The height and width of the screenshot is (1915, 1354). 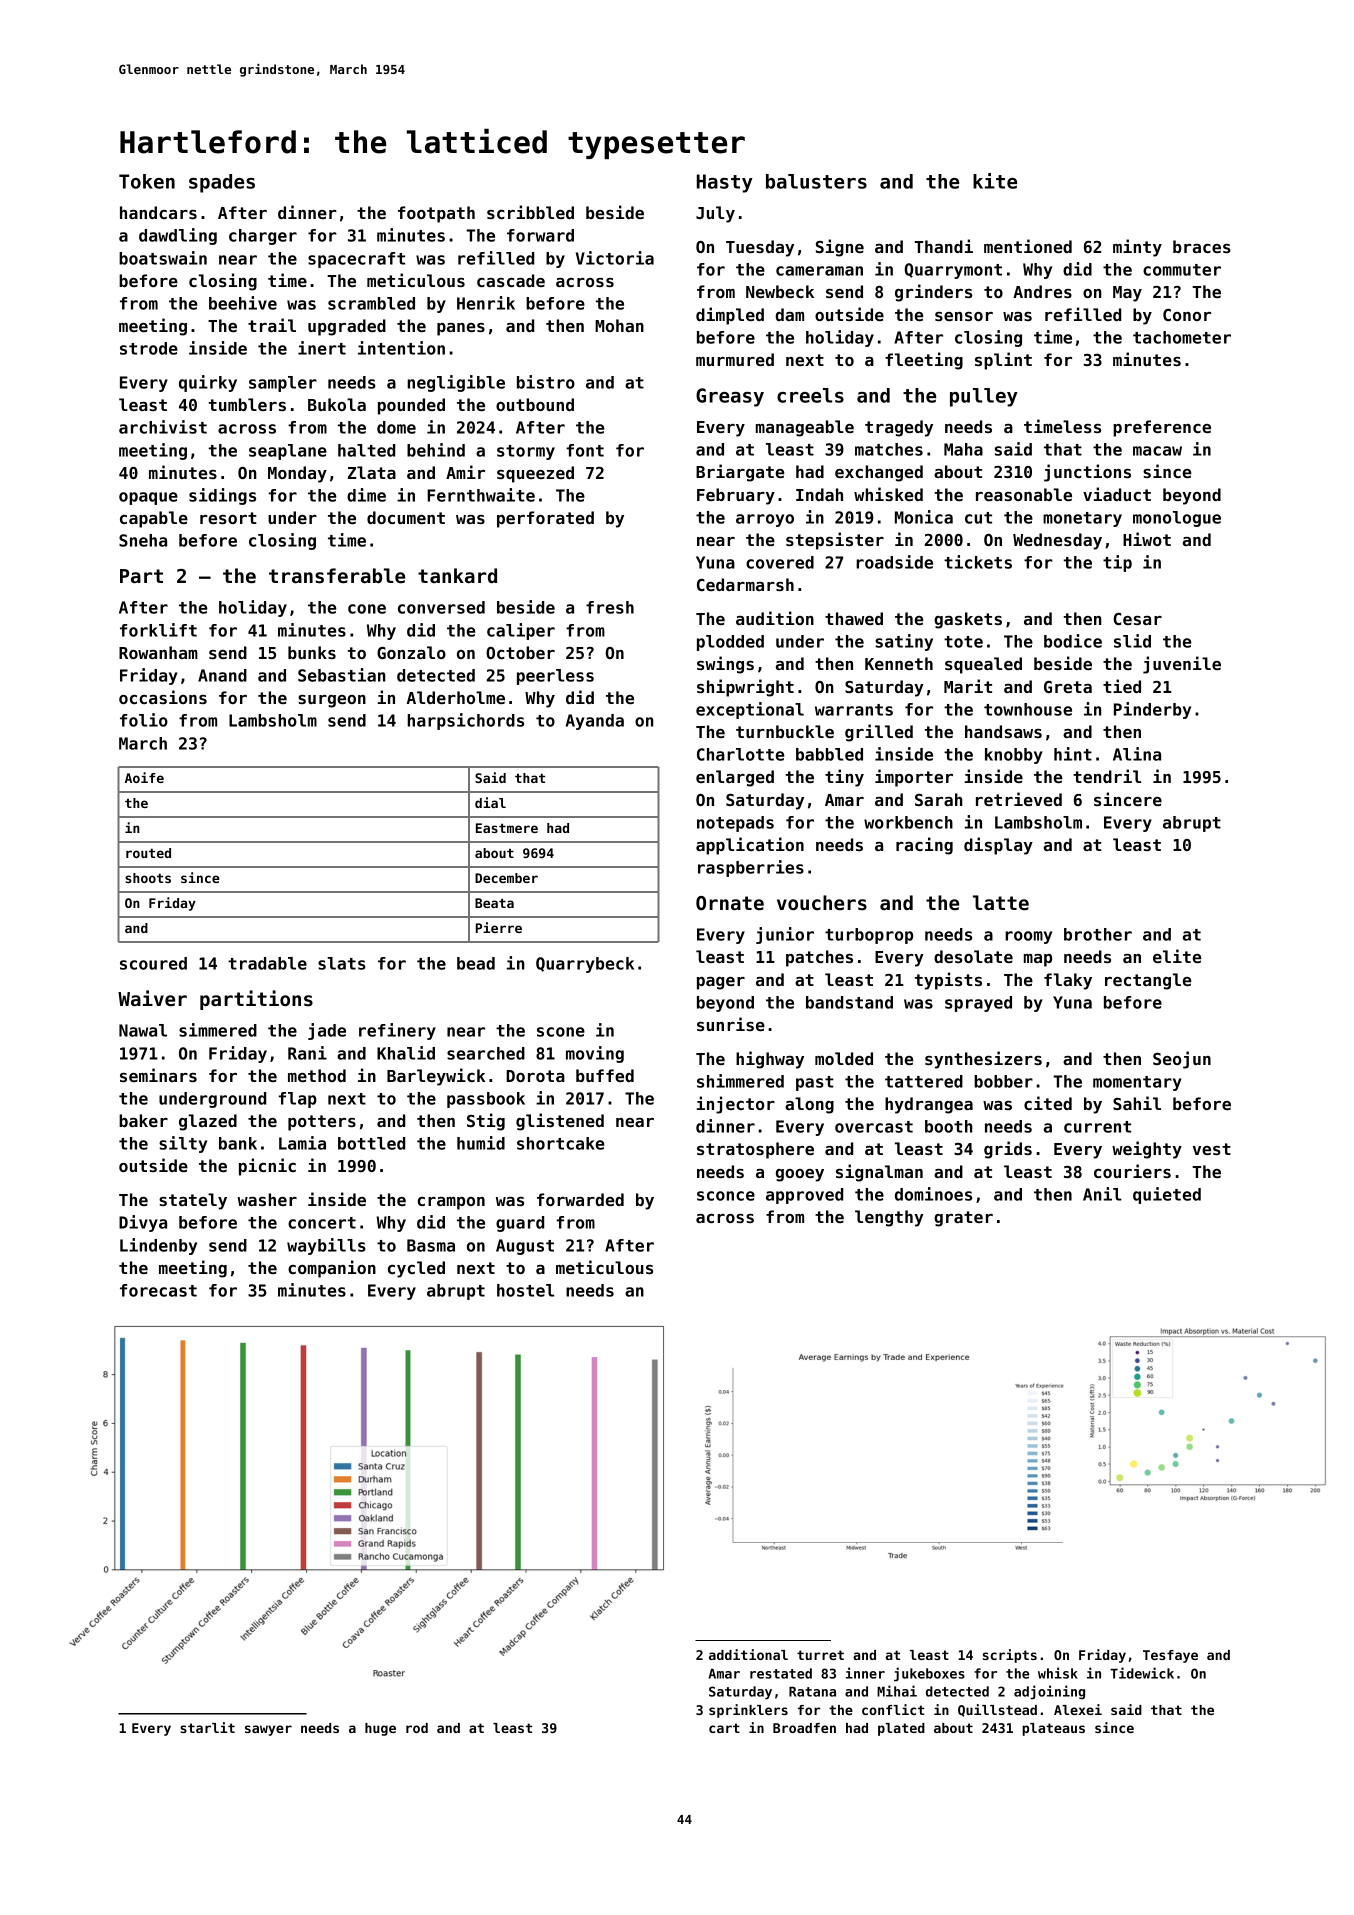 What do you see at coordinates (322, 348) in the screenshot?
I see `inert` at bounding box center [322, 348].
